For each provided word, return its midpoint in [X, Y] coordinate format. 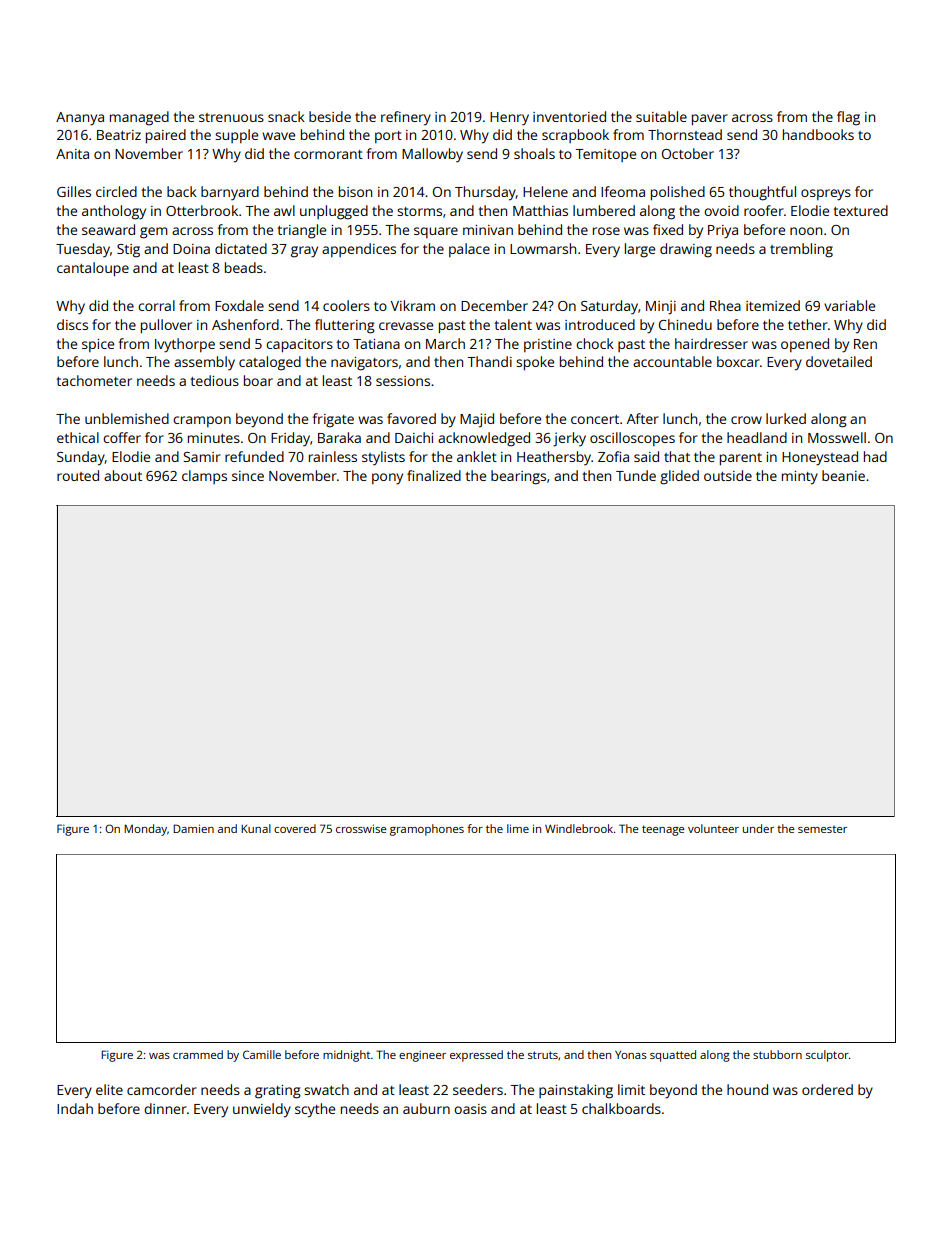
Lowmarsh [543, 248]
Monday [145, 830]
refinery [406, 118]
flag [848, 118]
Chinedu [685, 324]
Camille [262, 1054]
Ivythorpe [185, 345]
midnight [346, 1056]
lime [518, 828]
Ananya [80, 119]
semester [822, 829]
